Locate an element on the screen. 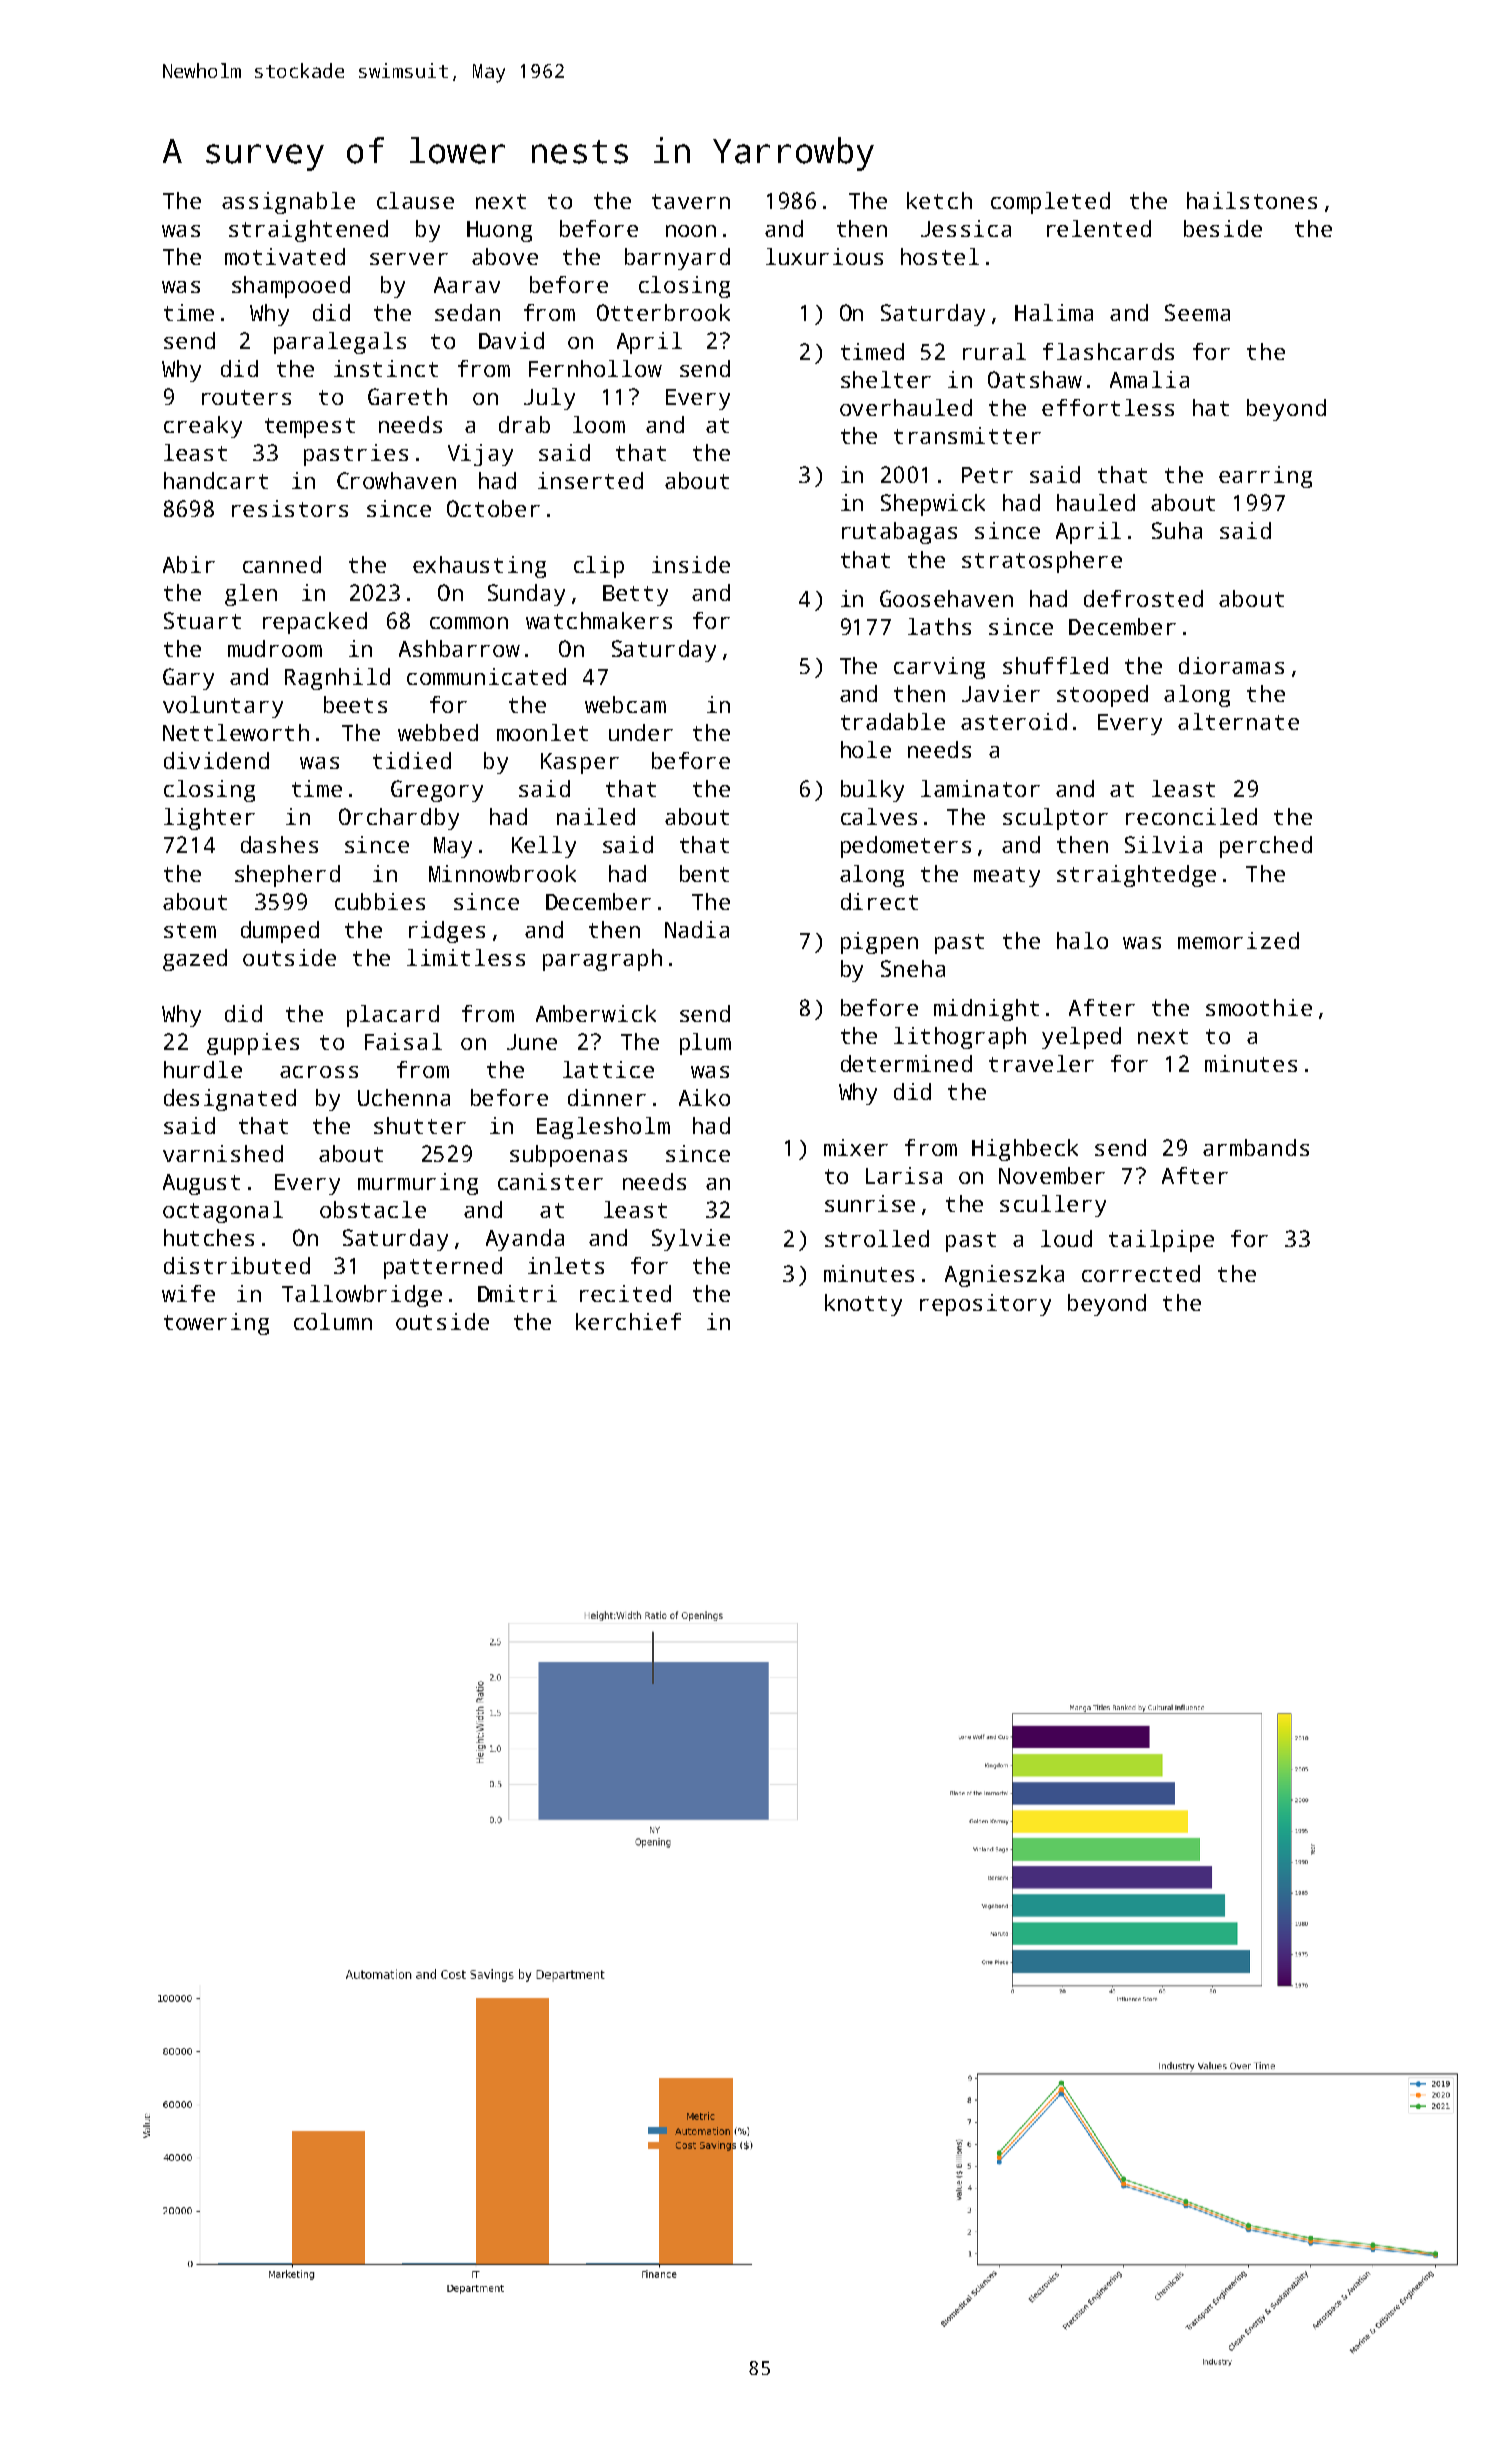 This screenshot has height=2464, width=1496. shelter is located at coordinates (886, 379).
